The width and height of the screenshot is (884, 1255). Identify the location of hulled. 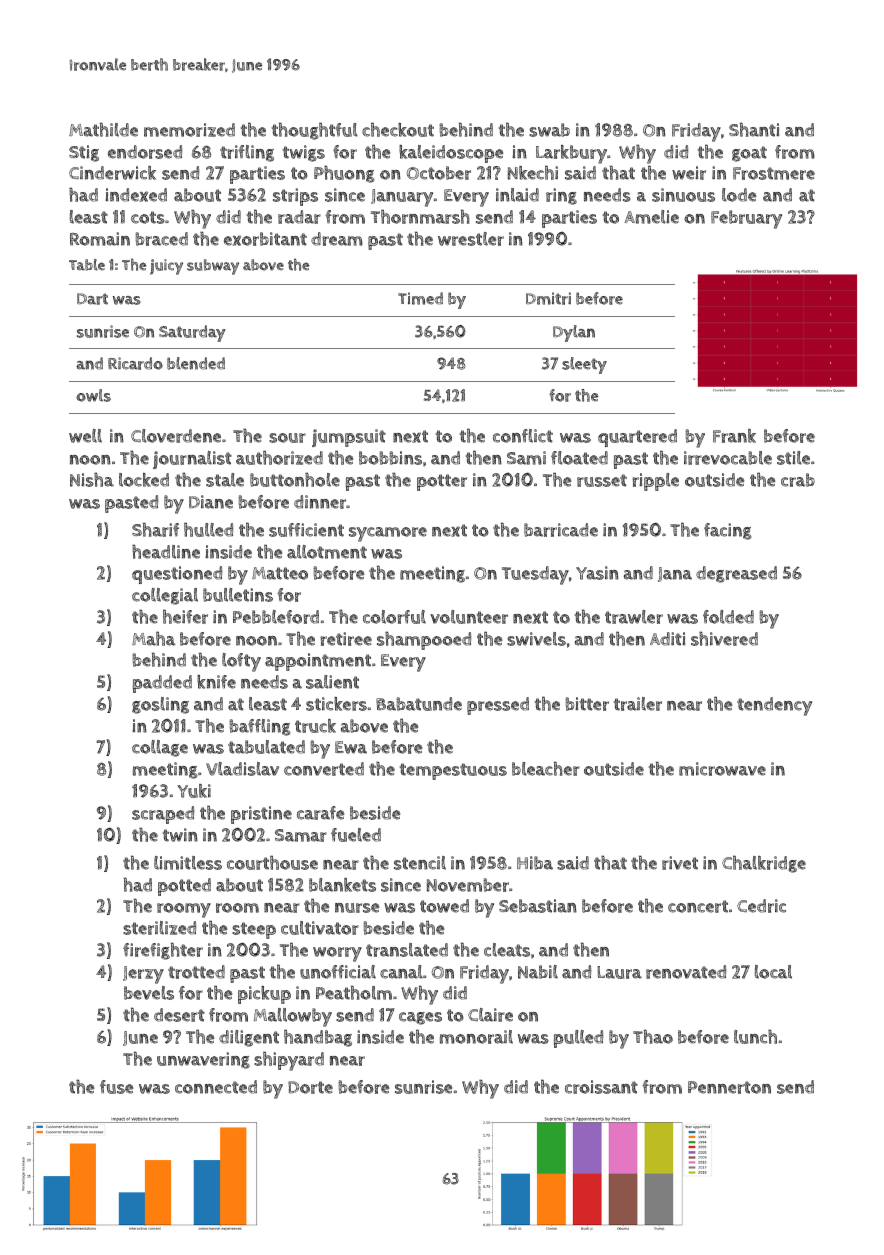
(208, 530).
